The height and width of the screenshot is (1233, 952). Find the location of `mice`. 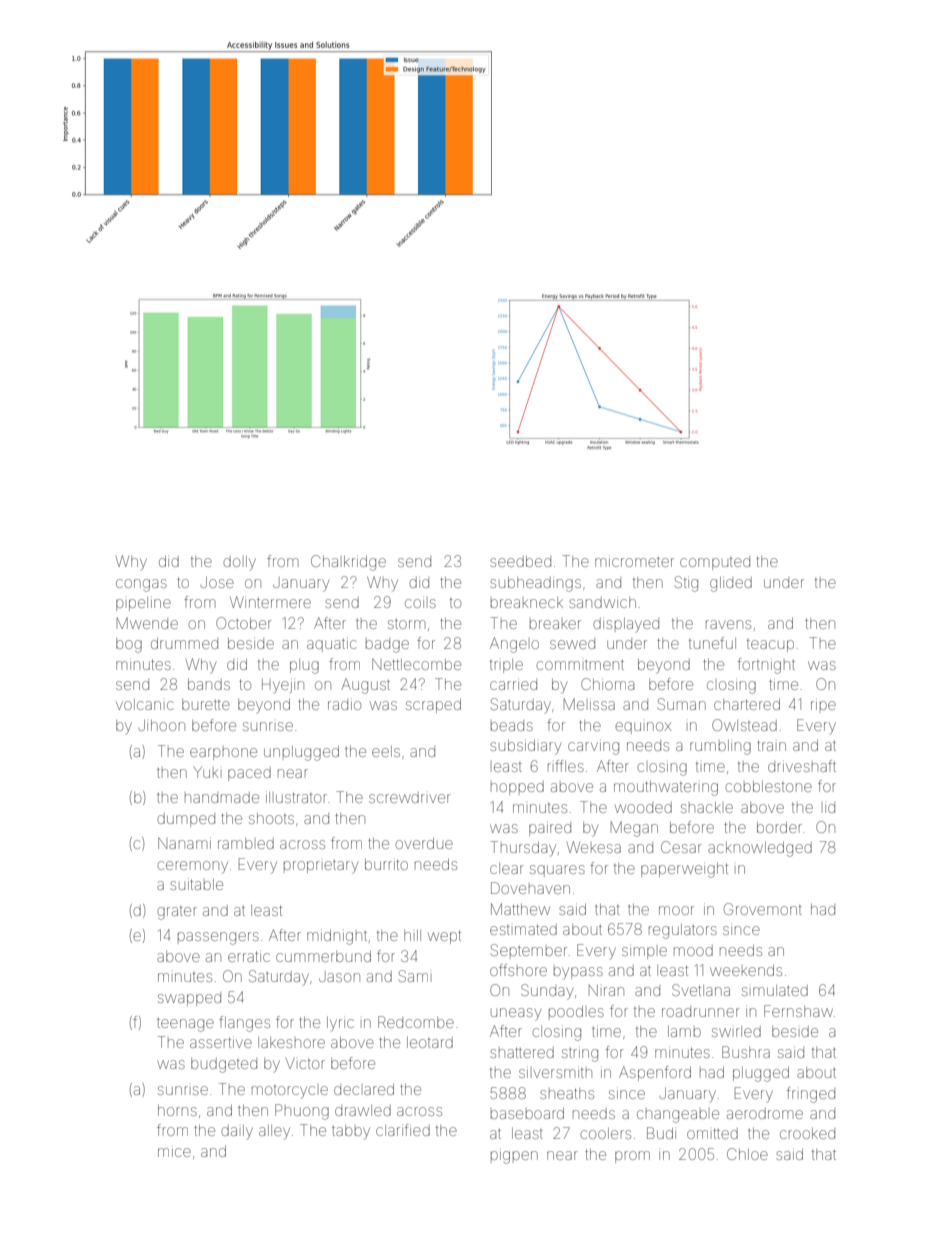

mice is located at coordinates (174, 1152).
